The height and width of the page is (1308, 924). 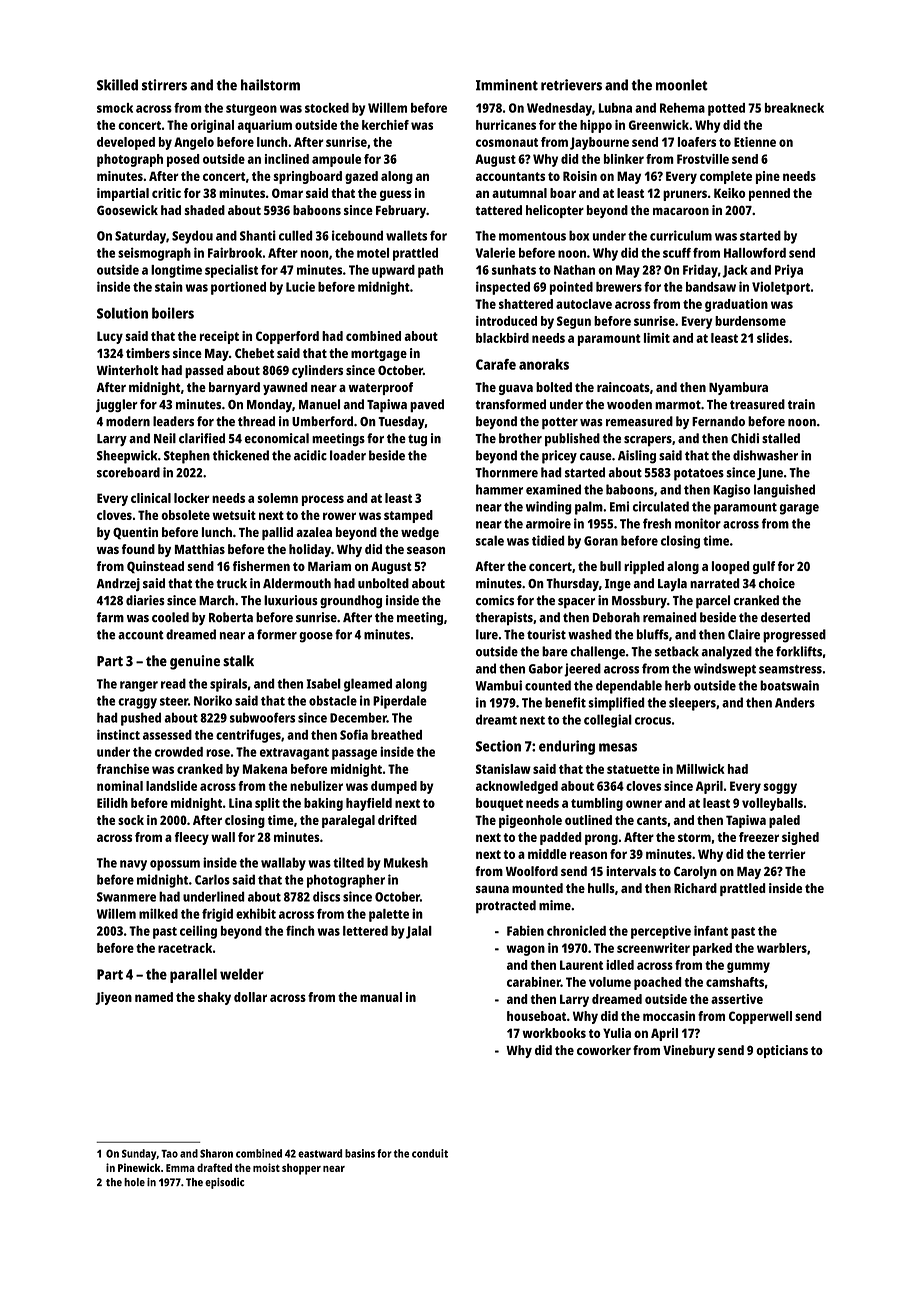 What do you see at coordinates (553, 489) in the page?
I see `examined` at bounding box center [553, 489].
